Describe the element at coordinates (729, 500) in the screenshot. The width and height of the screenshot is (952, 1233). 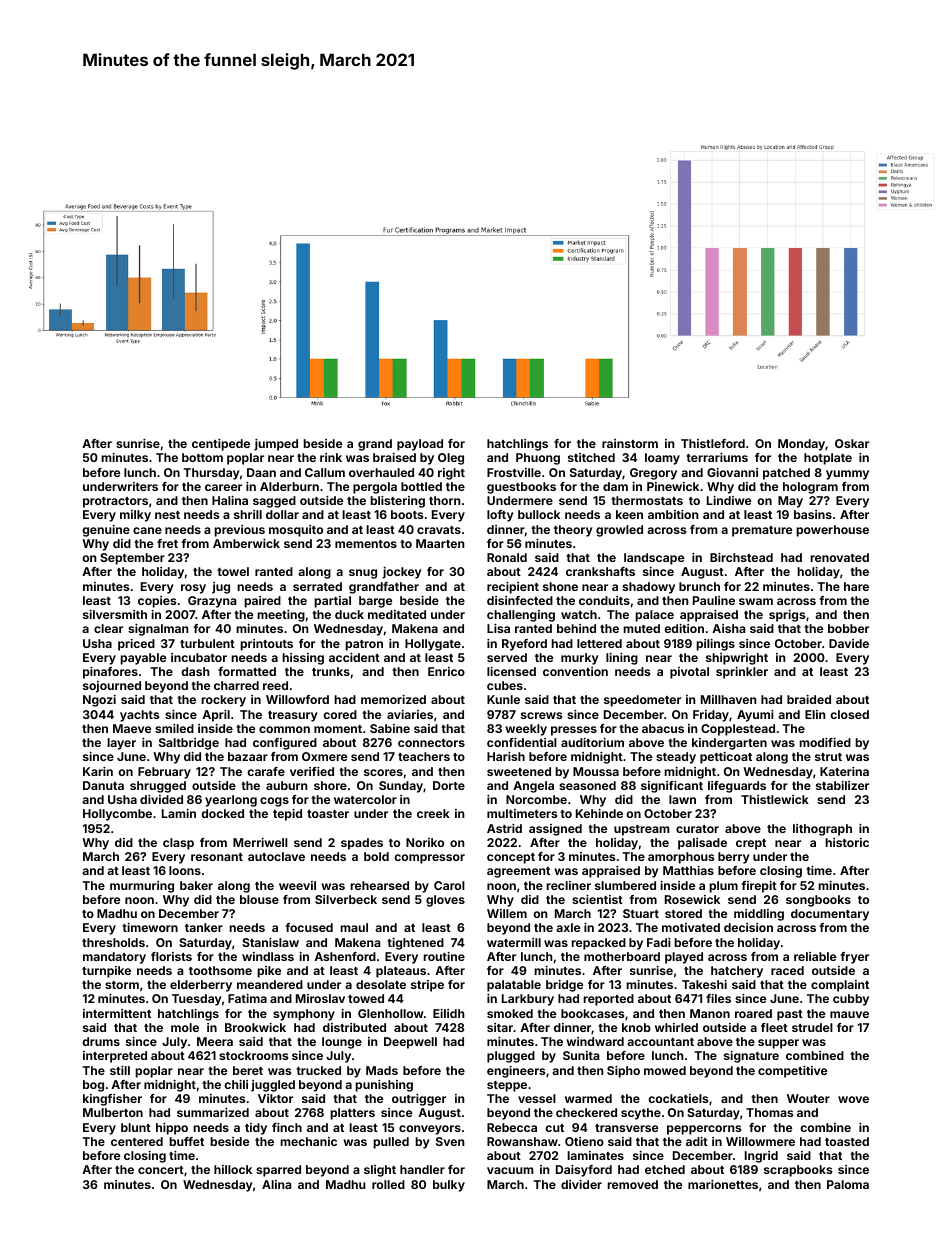
I see `Lindiwe` at that location.
